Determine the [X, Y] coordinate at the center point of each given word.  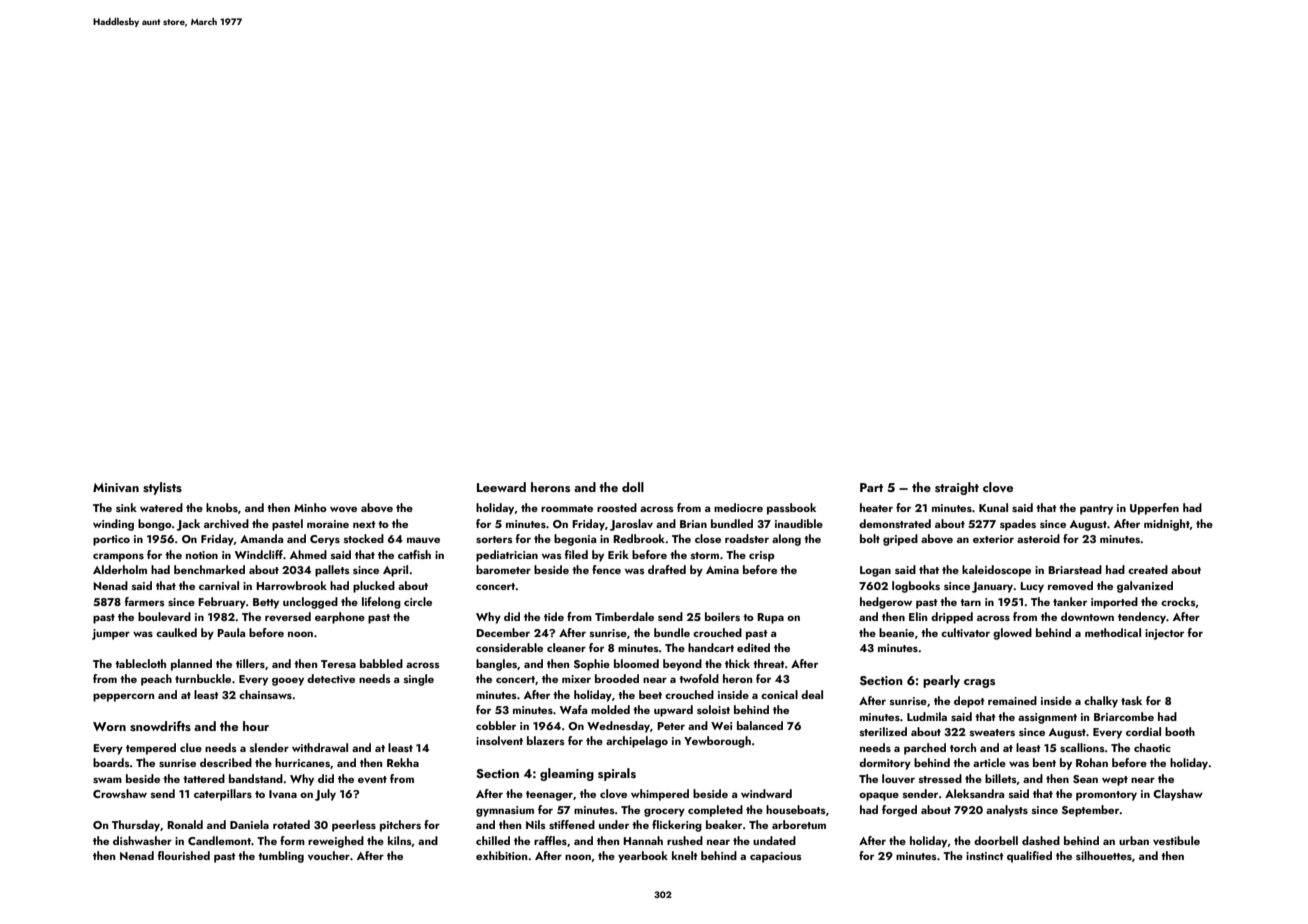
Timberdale [624, 616]
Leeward [501, 487]
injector [1164, 634]
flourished [184, 855]
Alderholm [120, 569]
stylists [162, 488]
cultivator [965, 632]
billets [1001, 778]
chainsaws [265, 694]
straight [957, 488]
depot [969, 702]
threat [769, 663]
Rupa [770, 618]
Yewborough [717, 742]
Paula [231, 632]
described [226, 762]
